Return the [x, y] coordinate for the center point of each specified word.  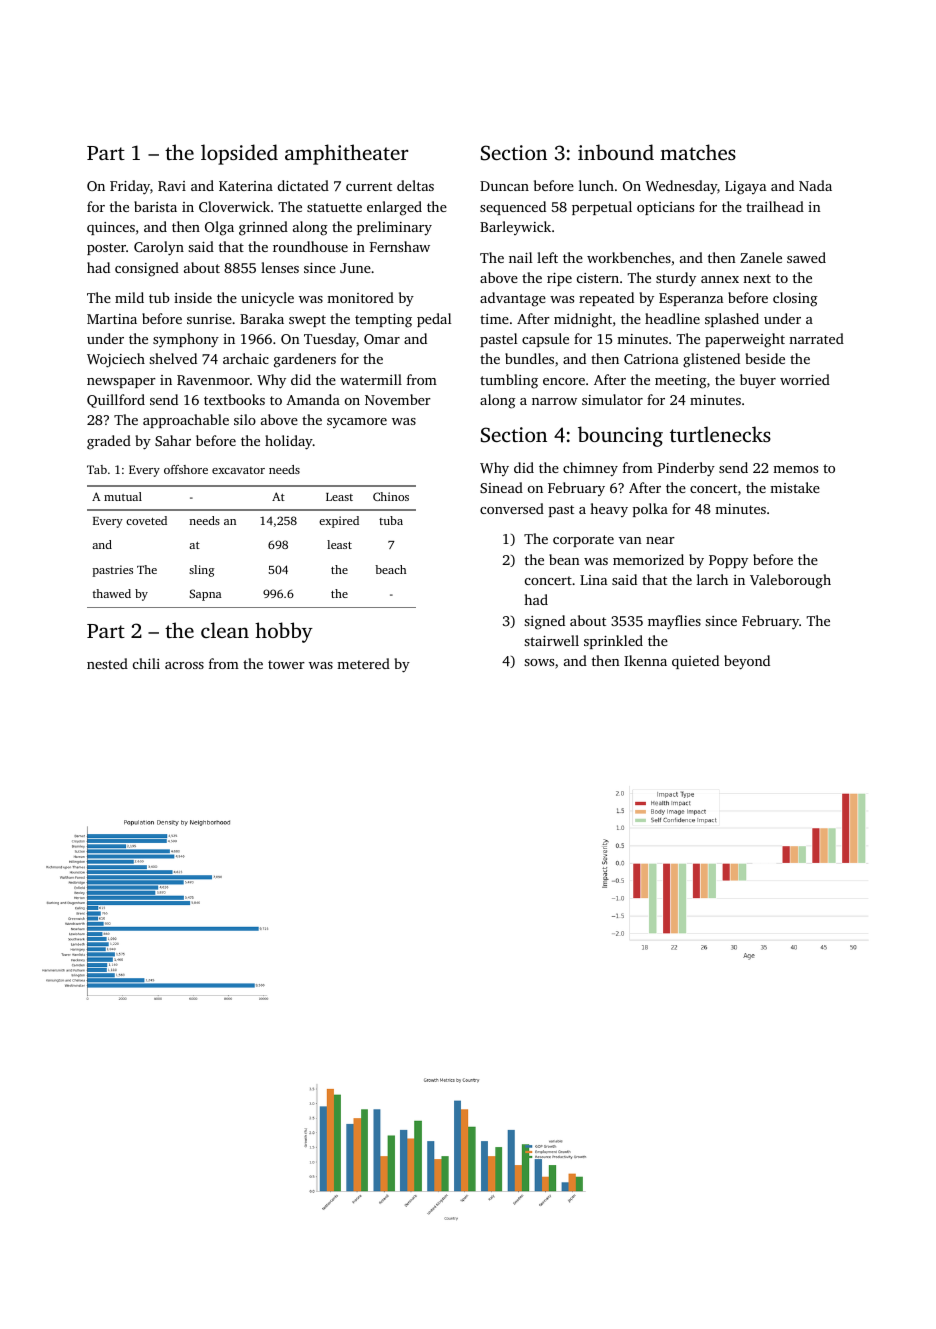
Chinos [391, 496]
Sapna [205, 595]
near [660, 540]
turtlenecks [720, 434]
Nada [815, 185]
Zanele [761, 257]
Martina [112, 319]
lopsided [239, 154]
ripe [559, 279]
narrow [554, 401]
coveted [146, 520]
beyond [747, 662]
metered [363, 663]
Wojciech [116, 360]
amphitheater [346, 154]
